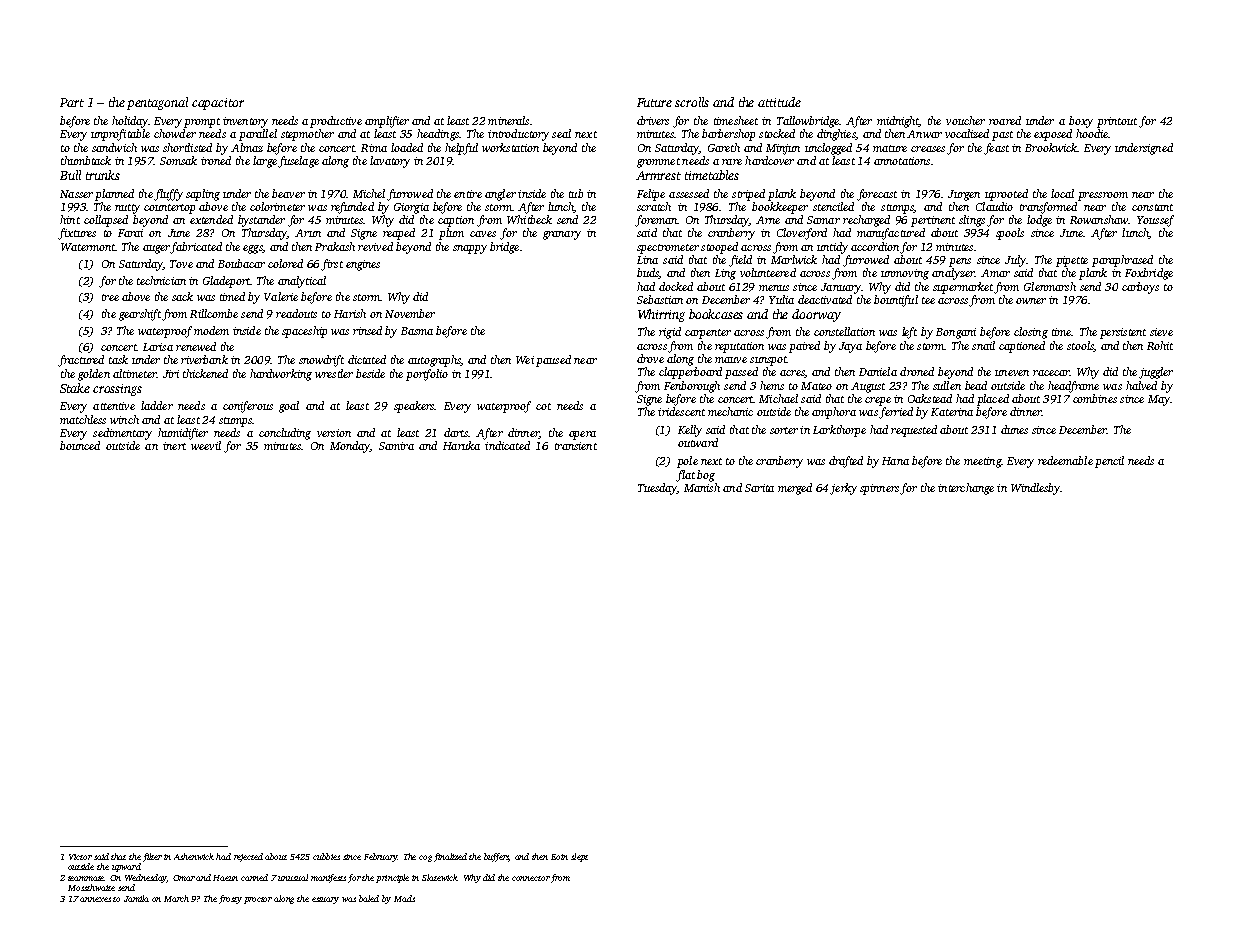 The height and width of the screenshot is (952, 1233). Describe the element at coordinates (152, 857) in the screenshot. I see `filter` at that location.
